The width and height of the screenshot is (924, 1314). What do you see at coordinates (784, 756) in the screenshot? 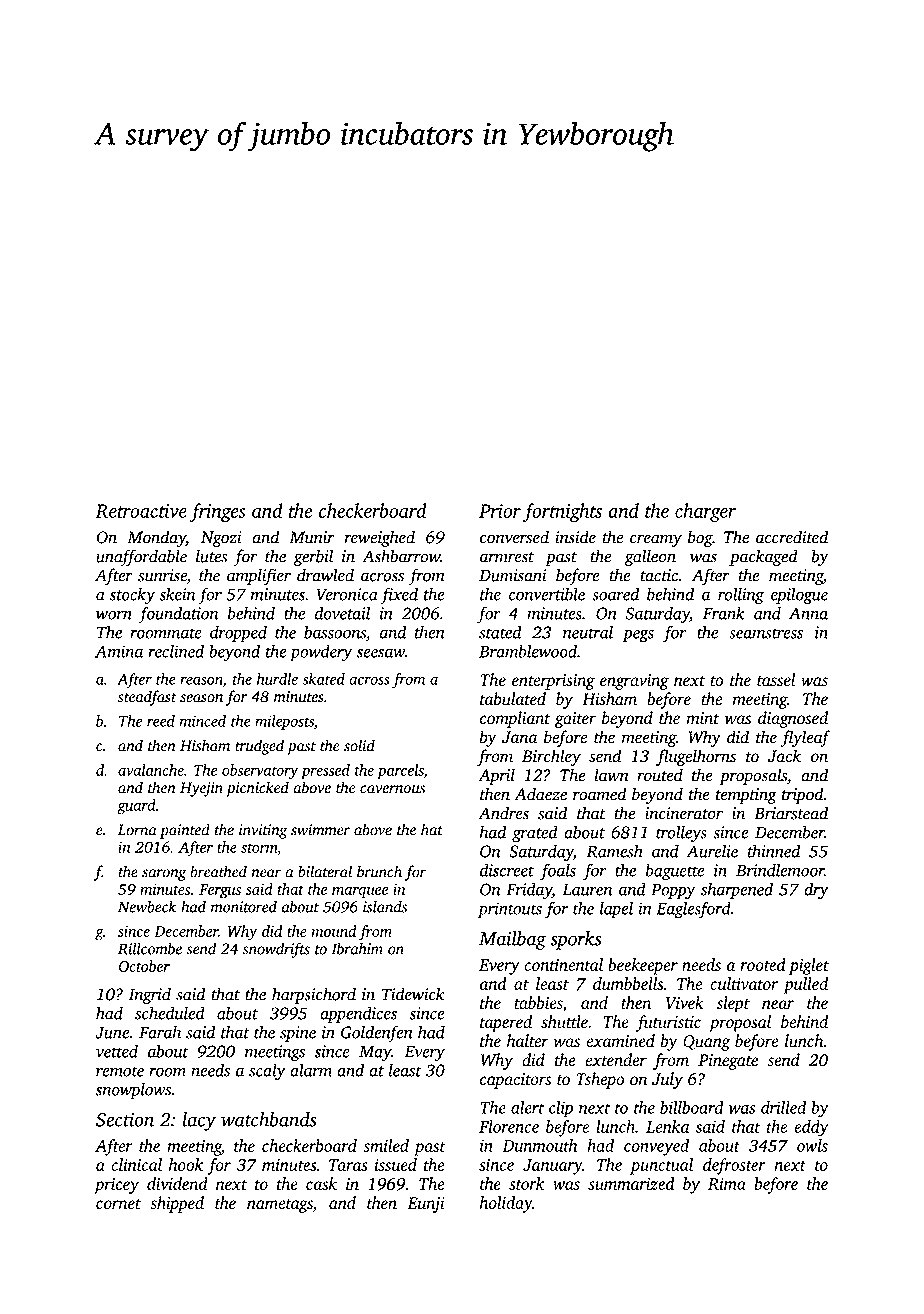
I see `Jack` at bounding box center [784, 756].
